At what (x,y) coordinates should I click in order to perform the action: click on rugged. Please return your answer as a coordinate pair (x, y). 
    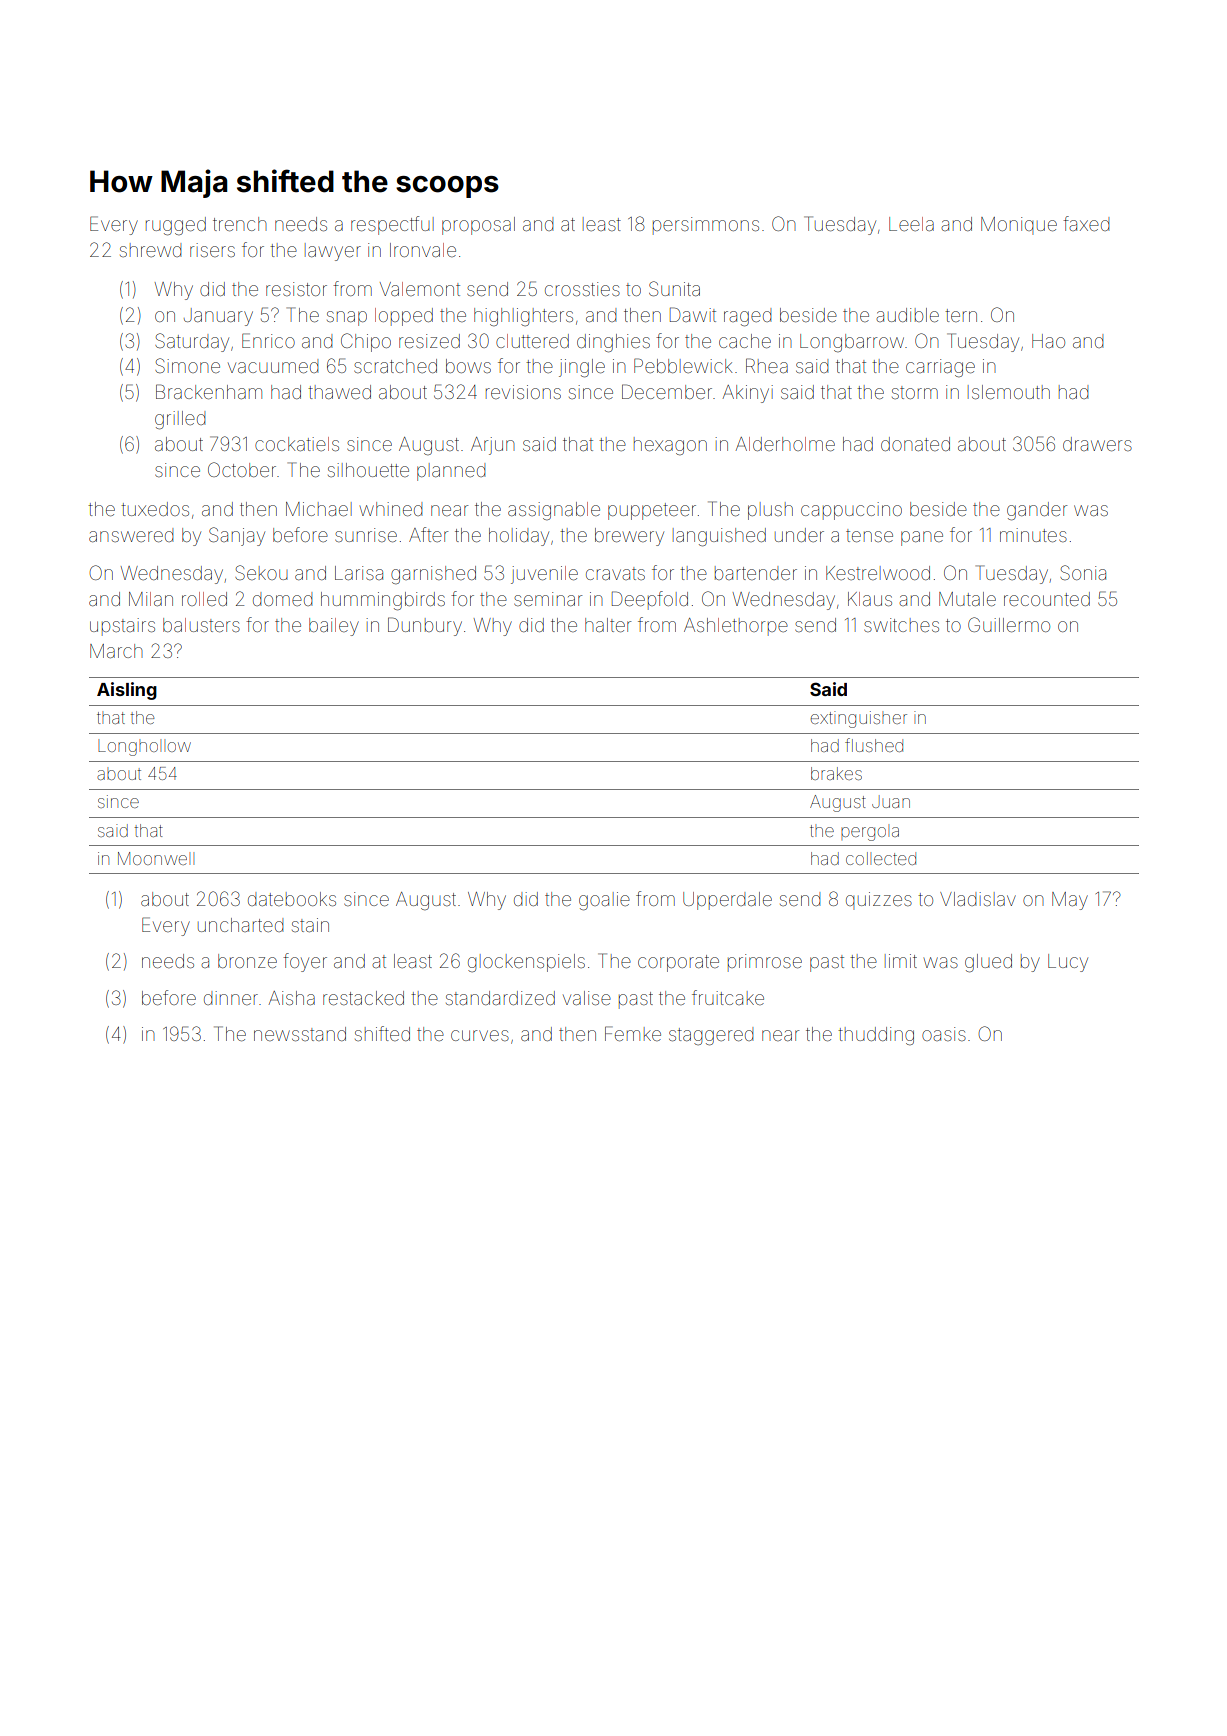
    Looking at the image, I should click on (176, 226).
